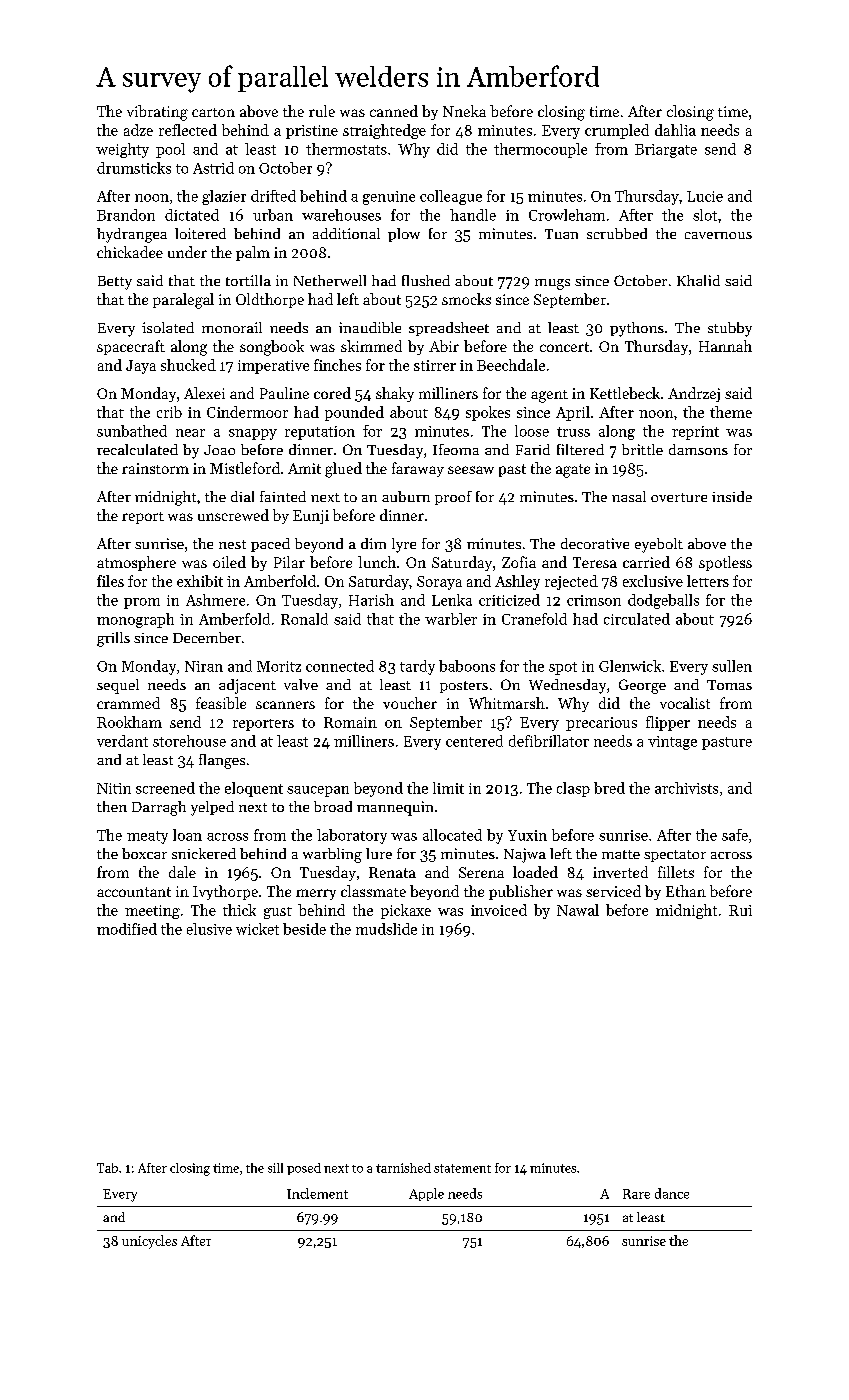 Image resolution: width=849 pixels, height=1400 pixels. What do you see at coordinates (705, 215) in the document?
I see `slot` at bounding box center [705, 215].
